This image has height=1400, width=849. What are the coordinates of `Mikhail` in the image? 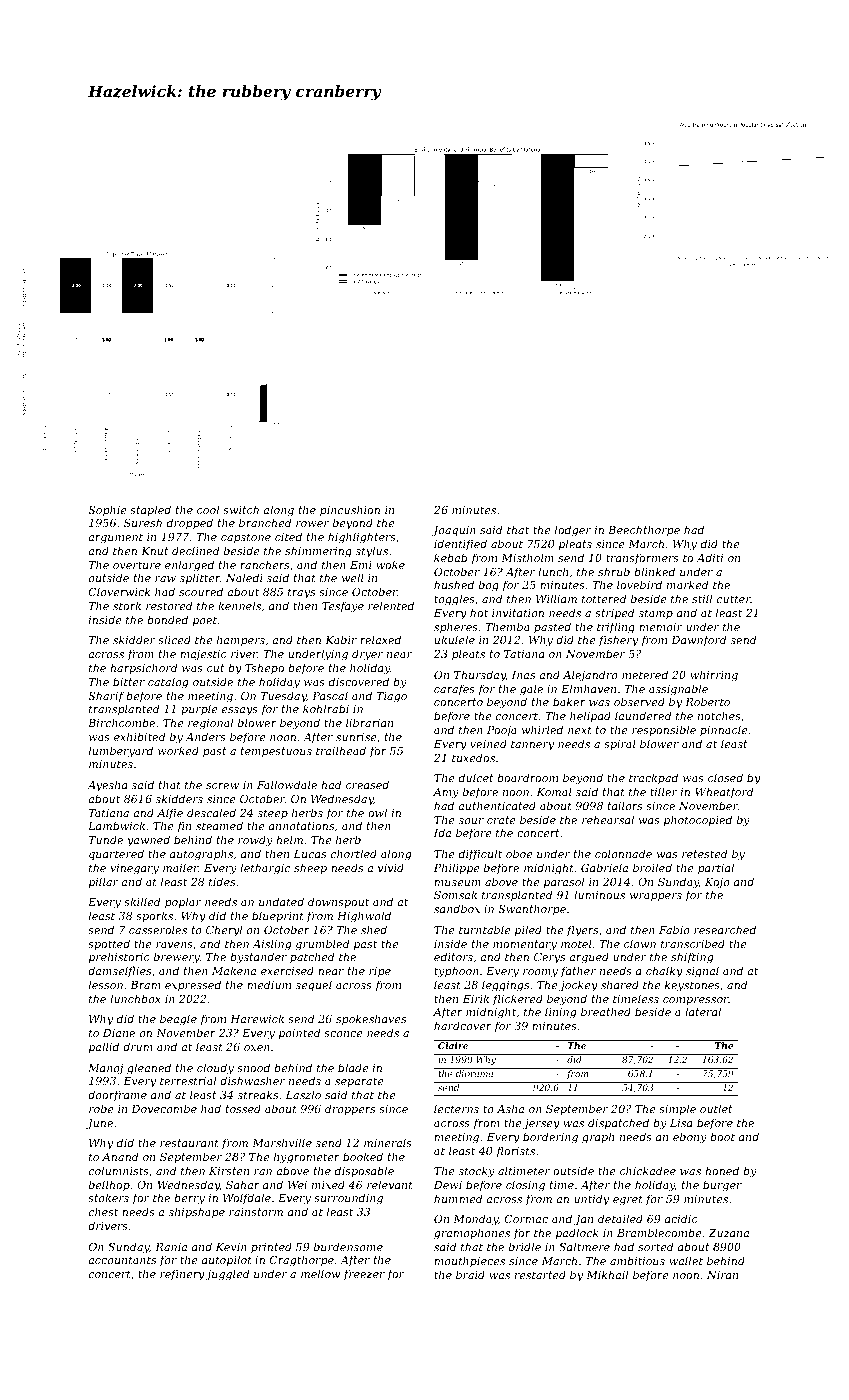 It's located at (607, 1274).
